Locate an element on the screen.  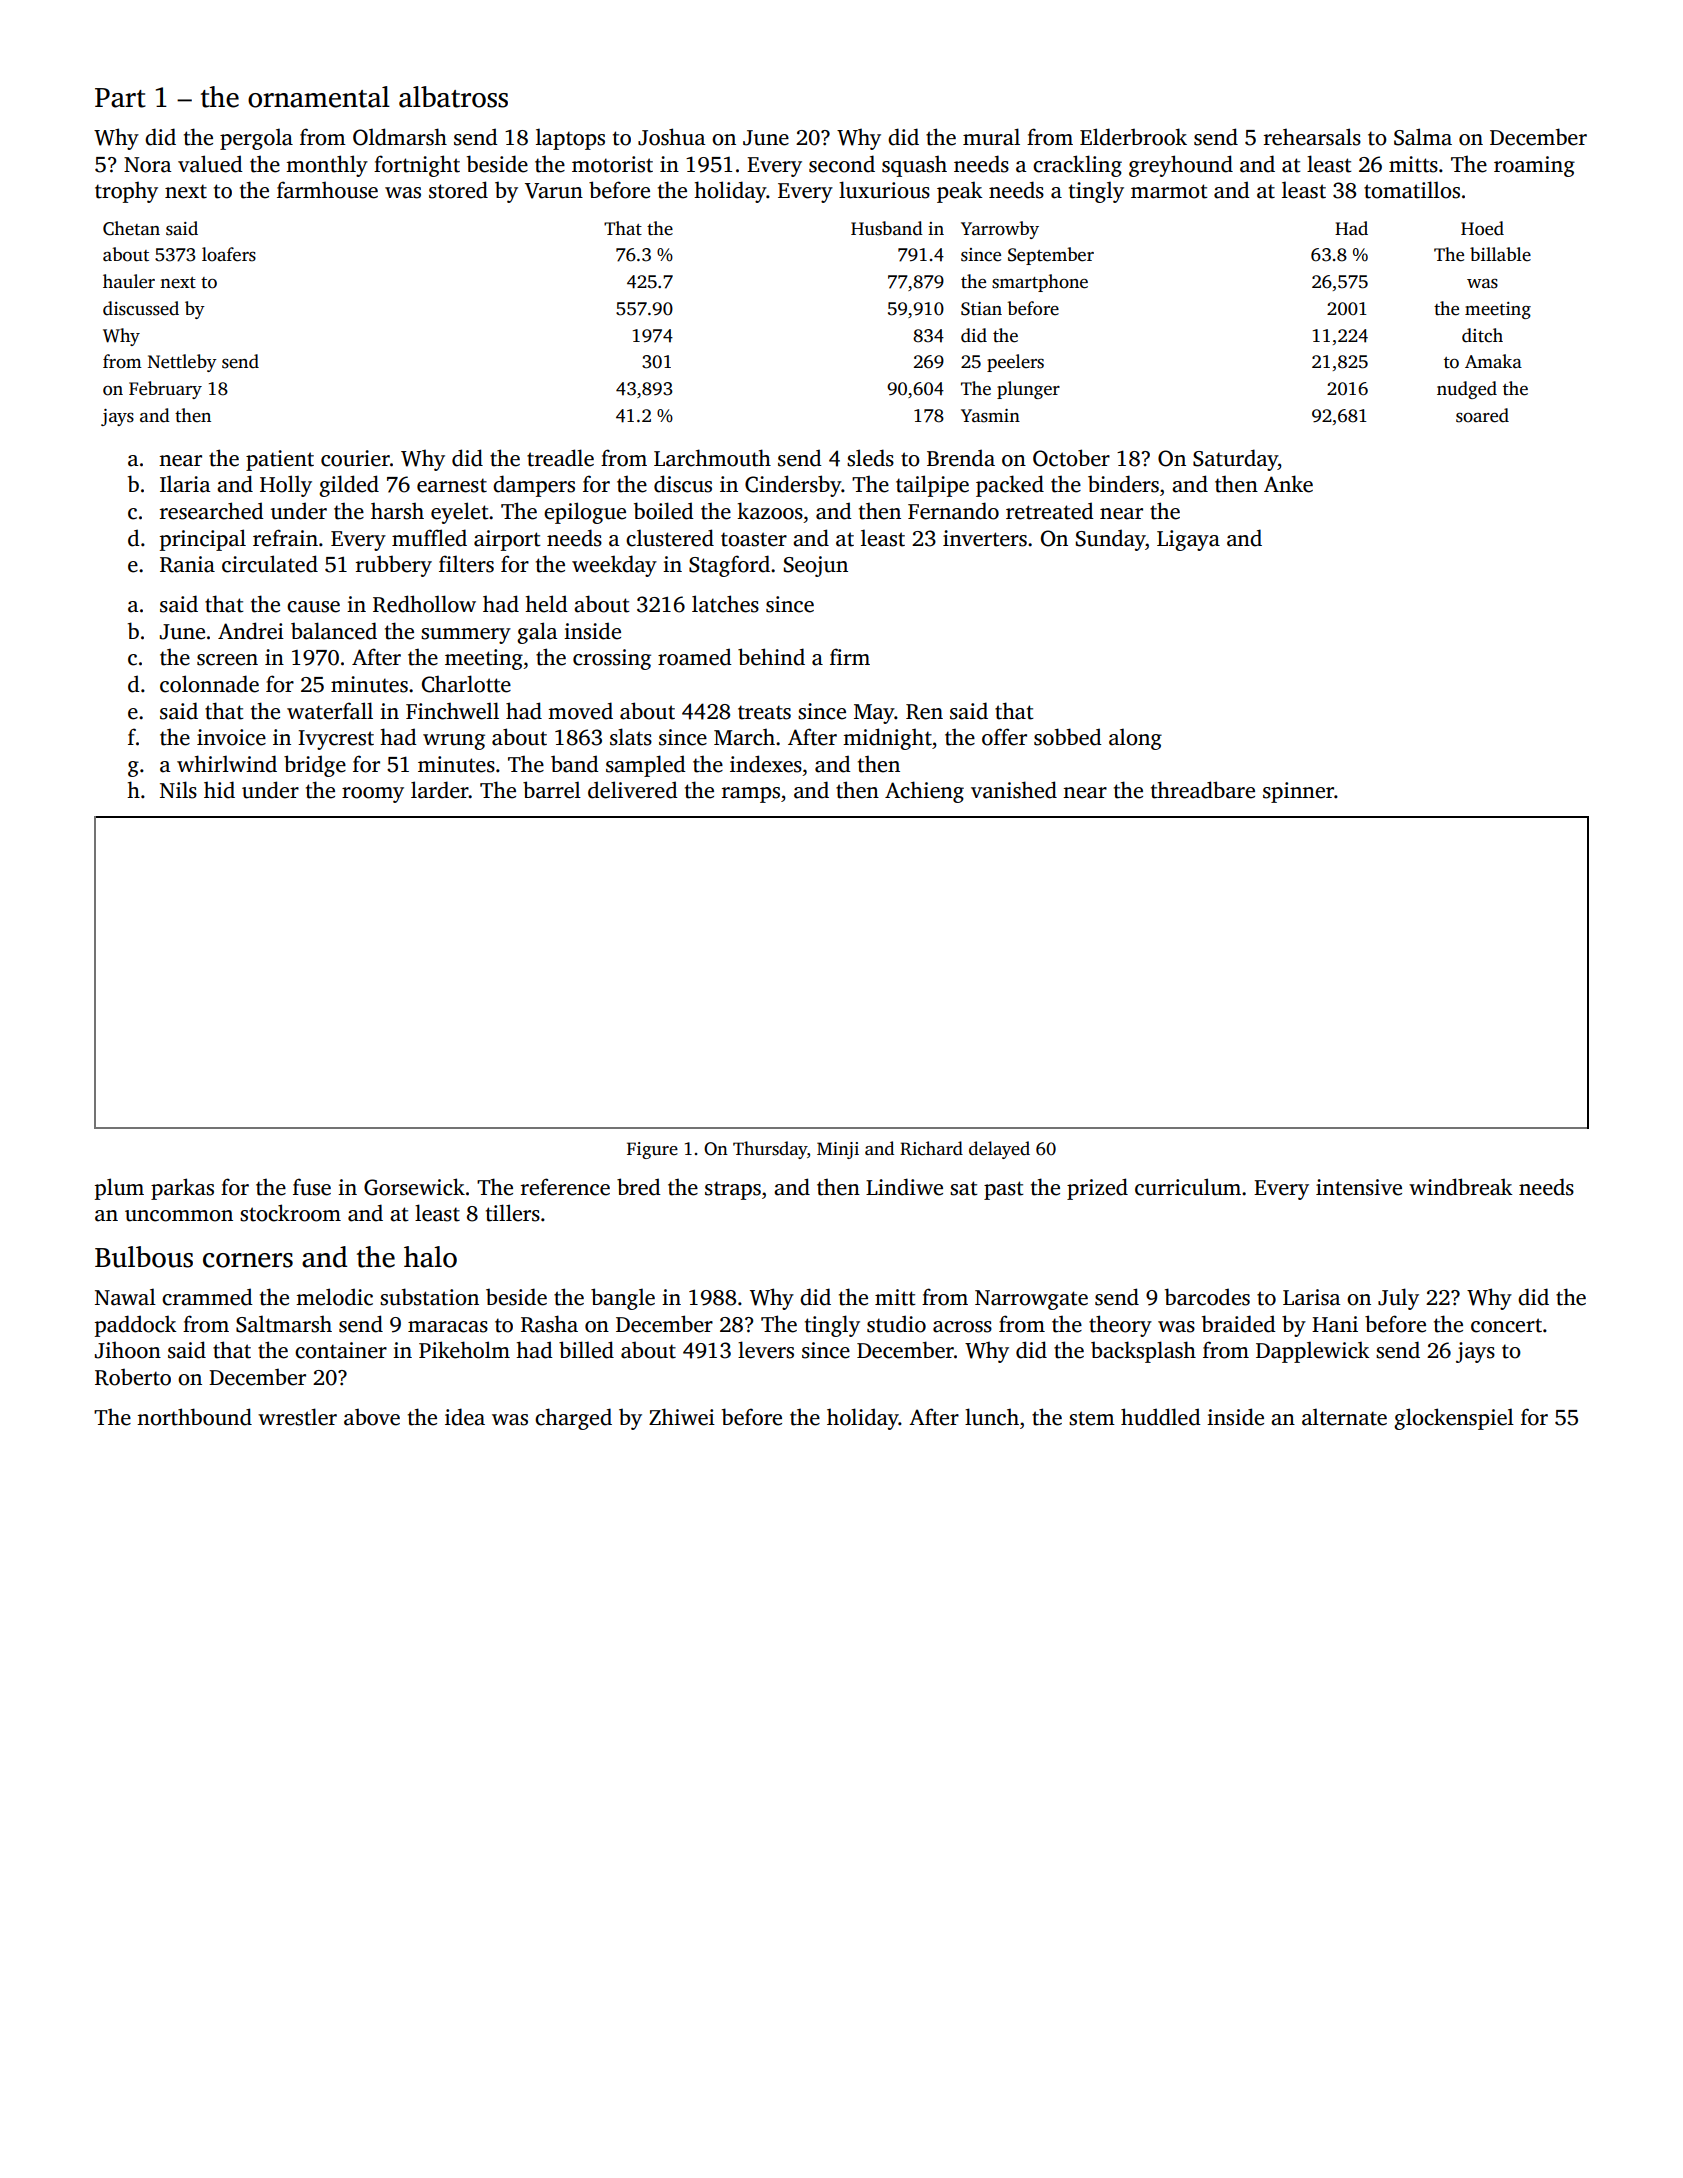
vanished is located at coordinates (1014, 790).
